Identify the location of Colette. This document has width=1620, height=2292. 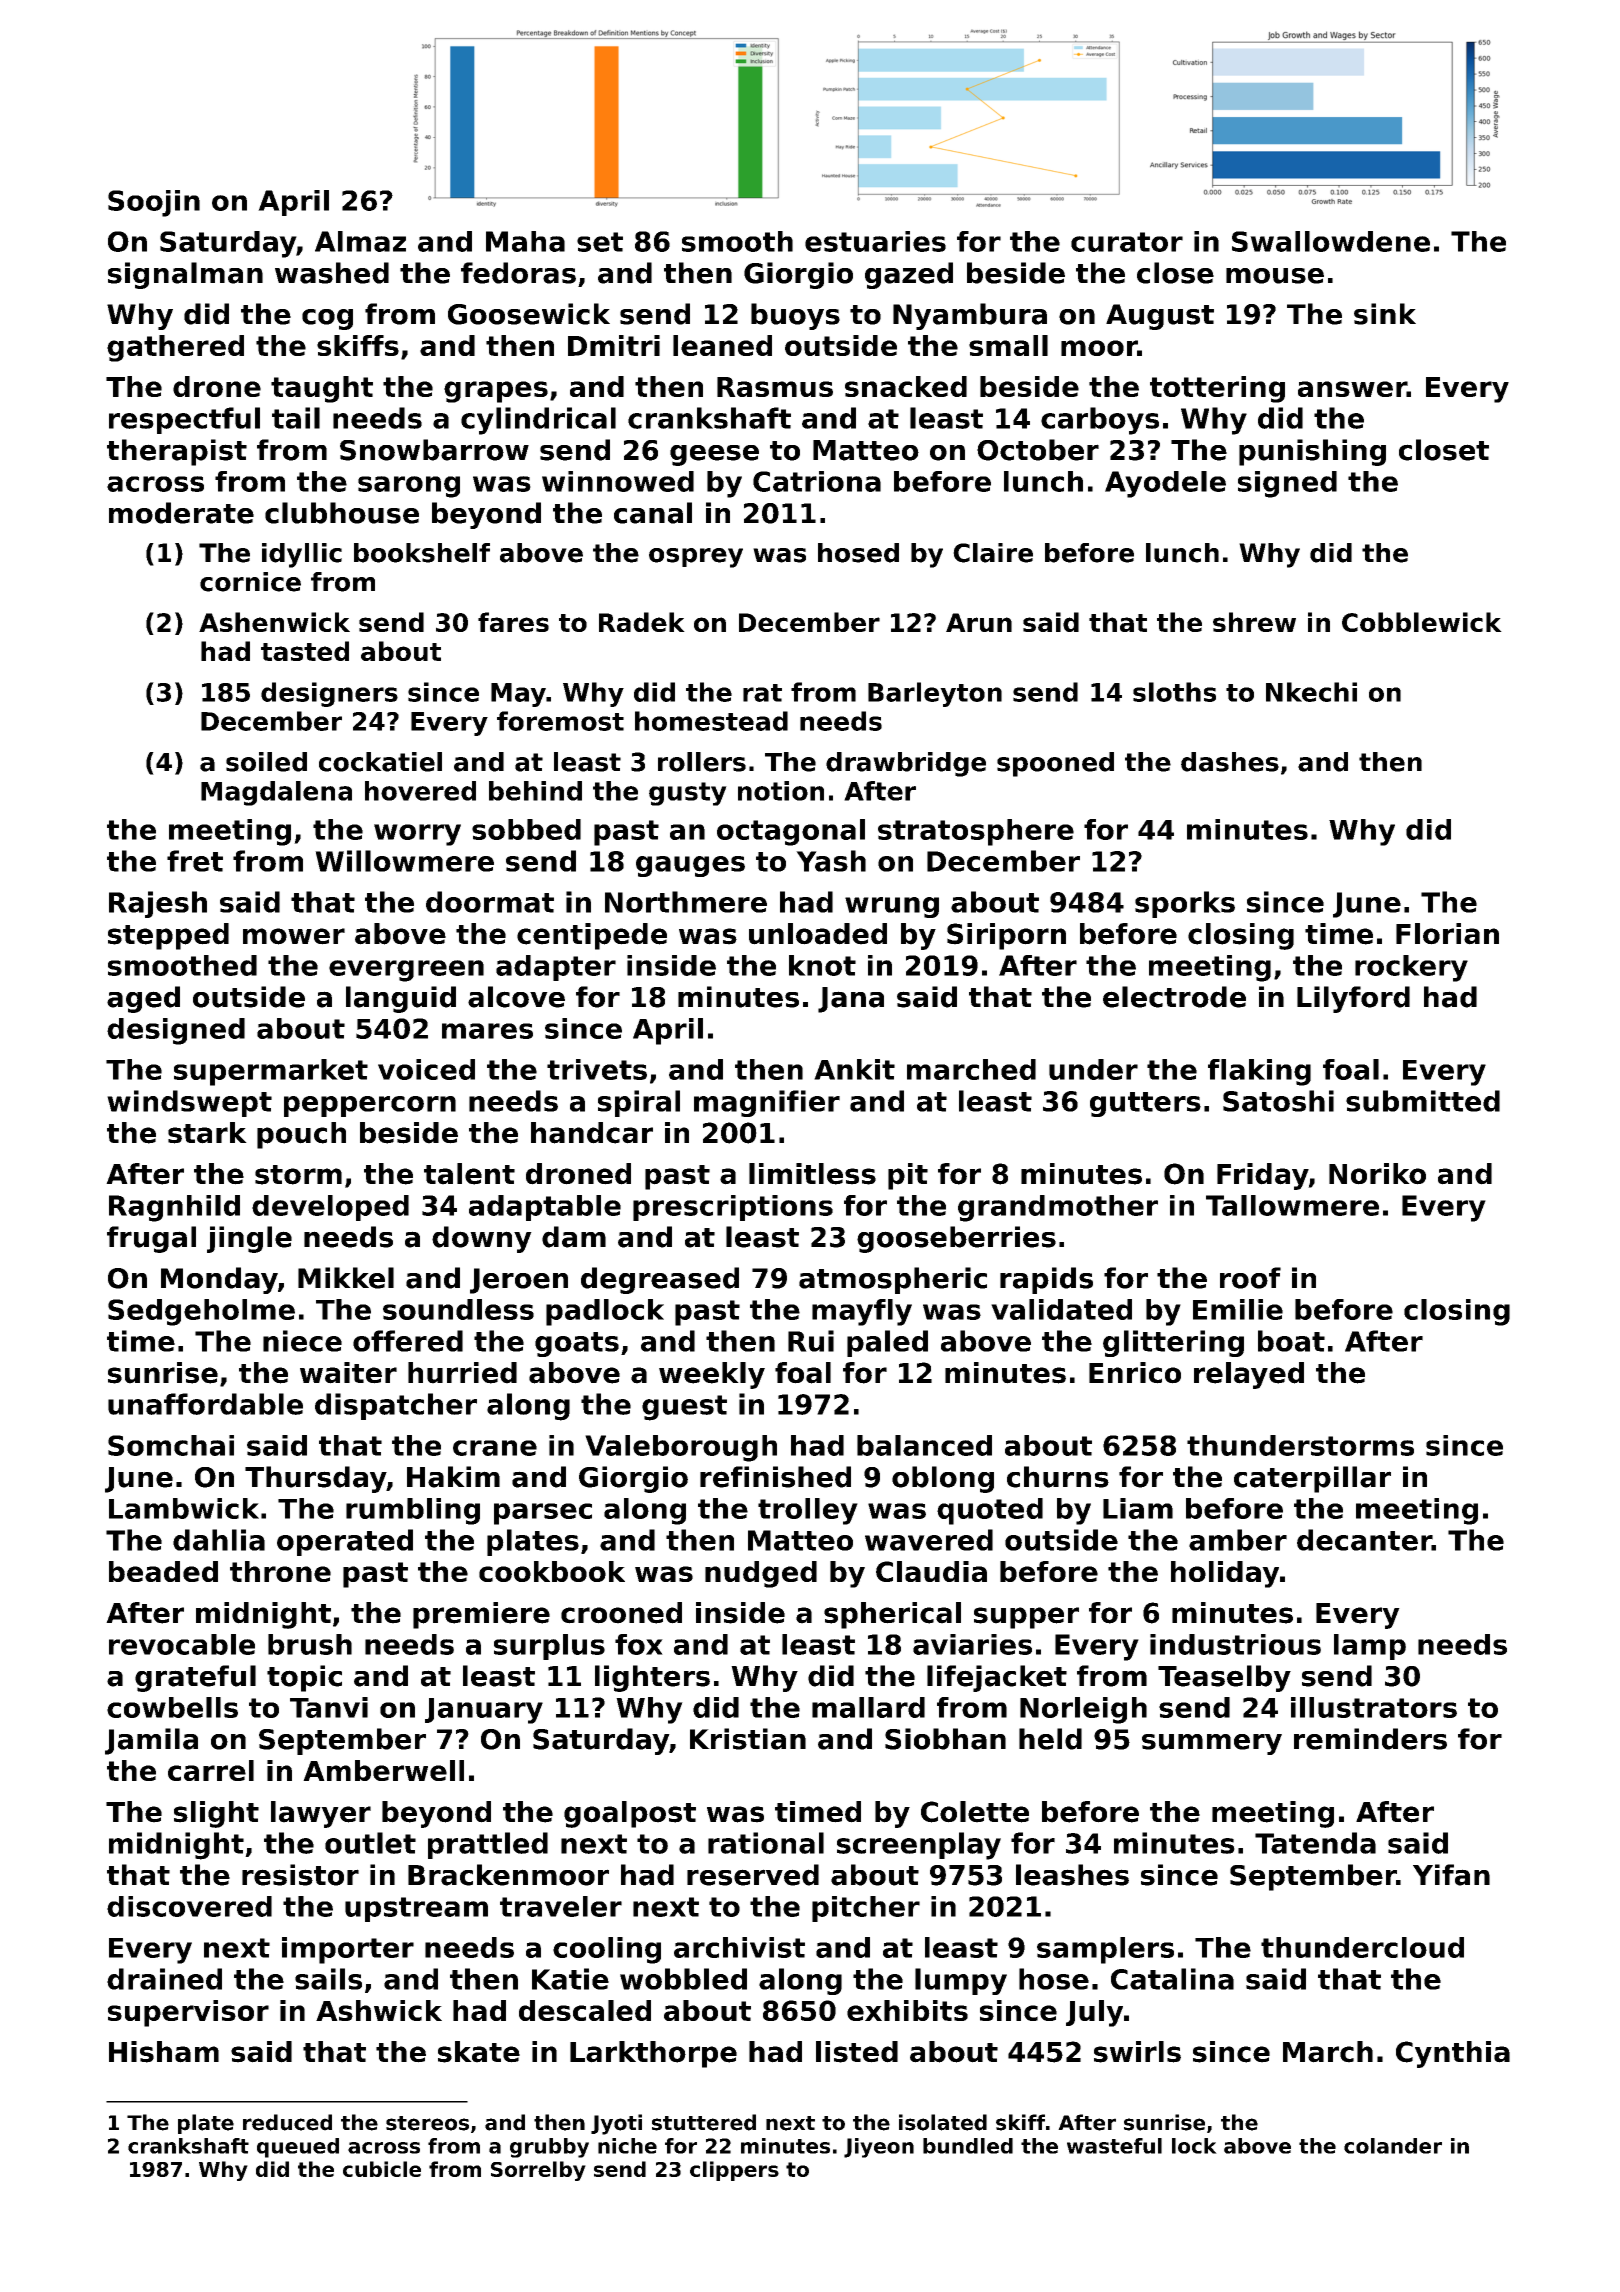
(975, 1812).
